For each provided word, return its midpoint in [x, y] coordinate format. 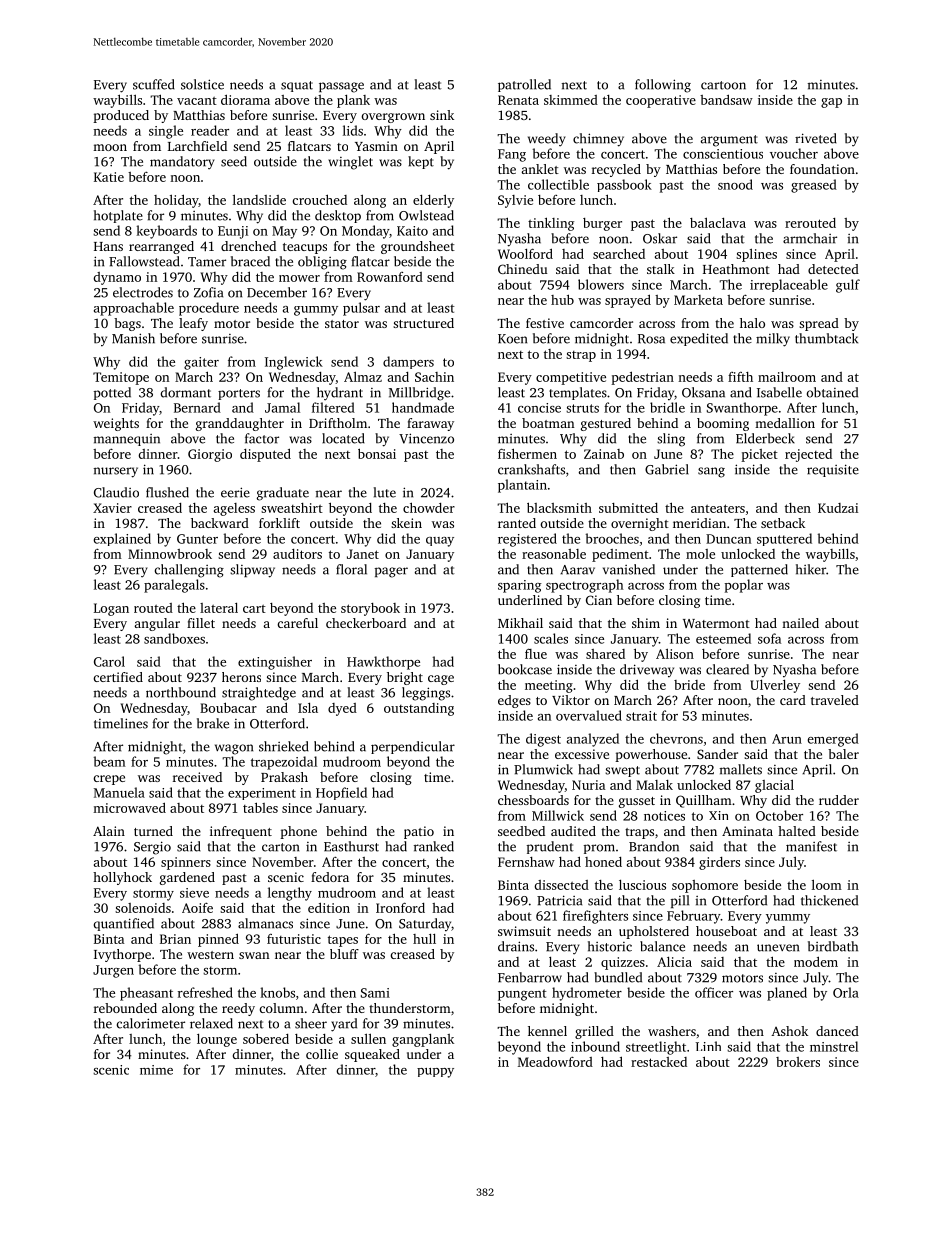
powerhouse [651, 755]
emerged [833, 740]
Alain [109, 831]
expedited [699, 339]
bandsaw [726, 99]
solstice [202, 84]
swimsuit [524, 931]
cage [441, 680]
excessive [582, 754]
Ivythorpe [122, 955]
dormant [186, 392]
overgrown [393, 118]
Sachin [434, 377]
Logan [111, 609]
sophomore [705, 886]
